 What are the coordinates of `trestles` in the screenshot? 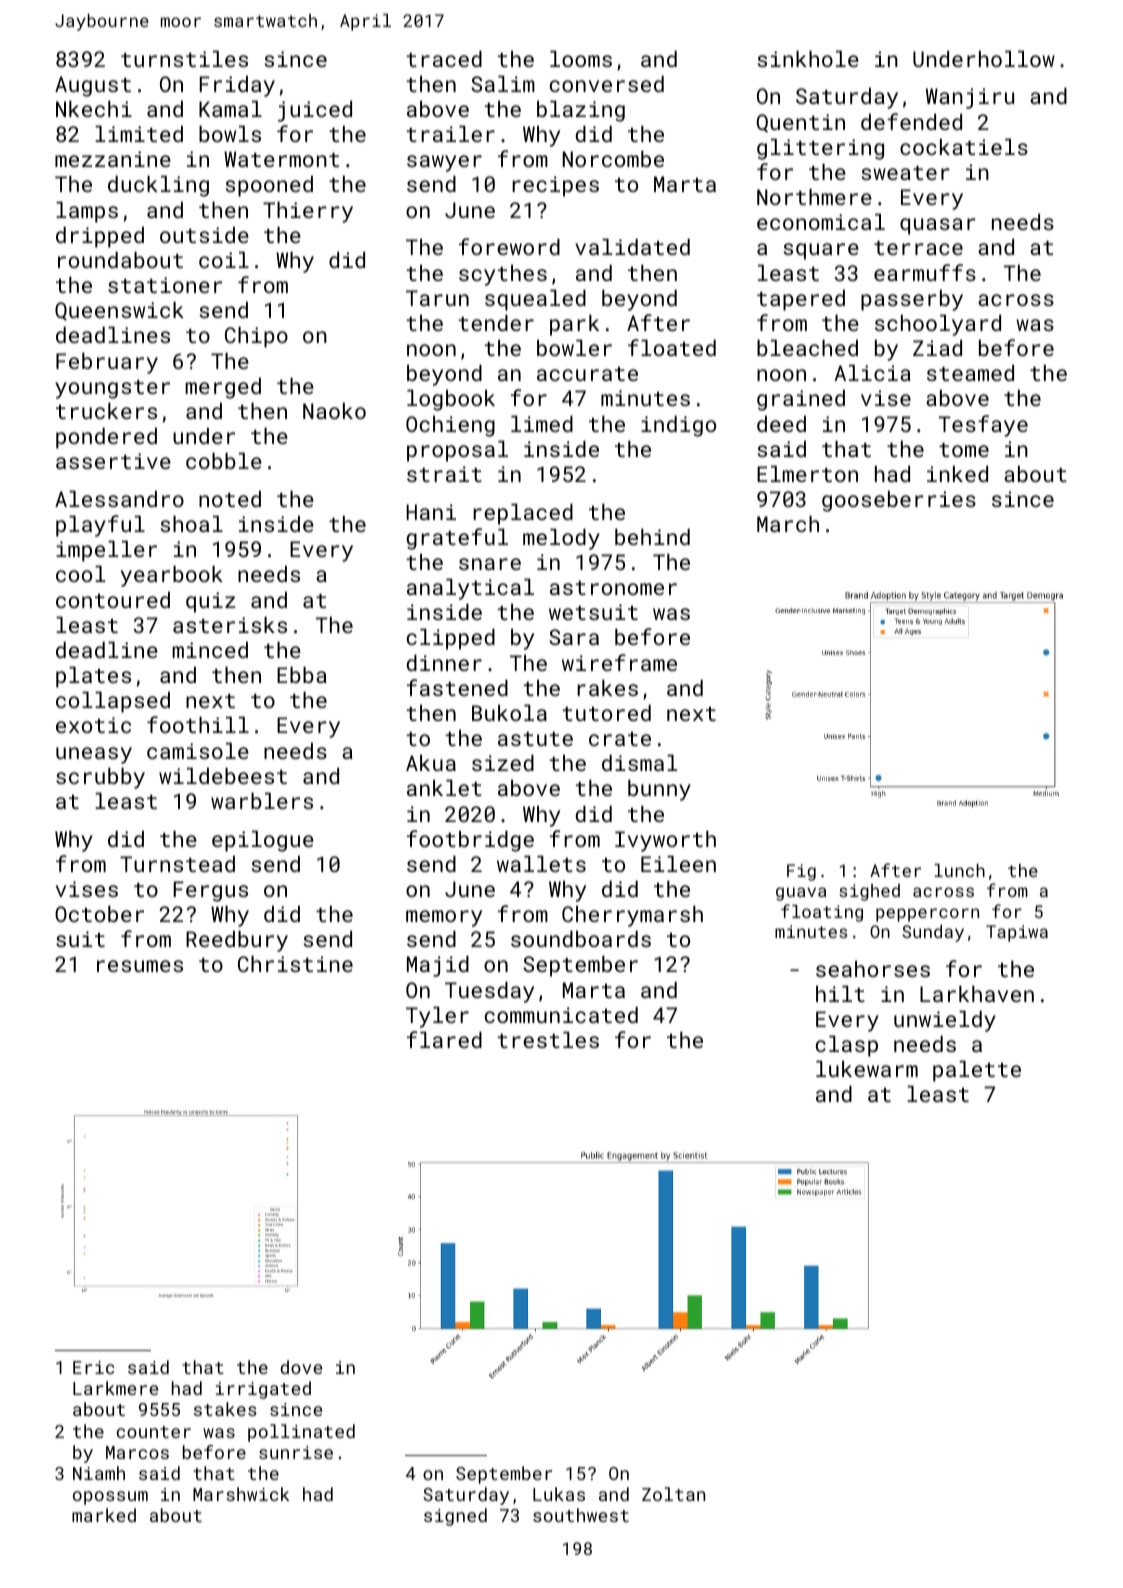 It's located at (548, 1039).
